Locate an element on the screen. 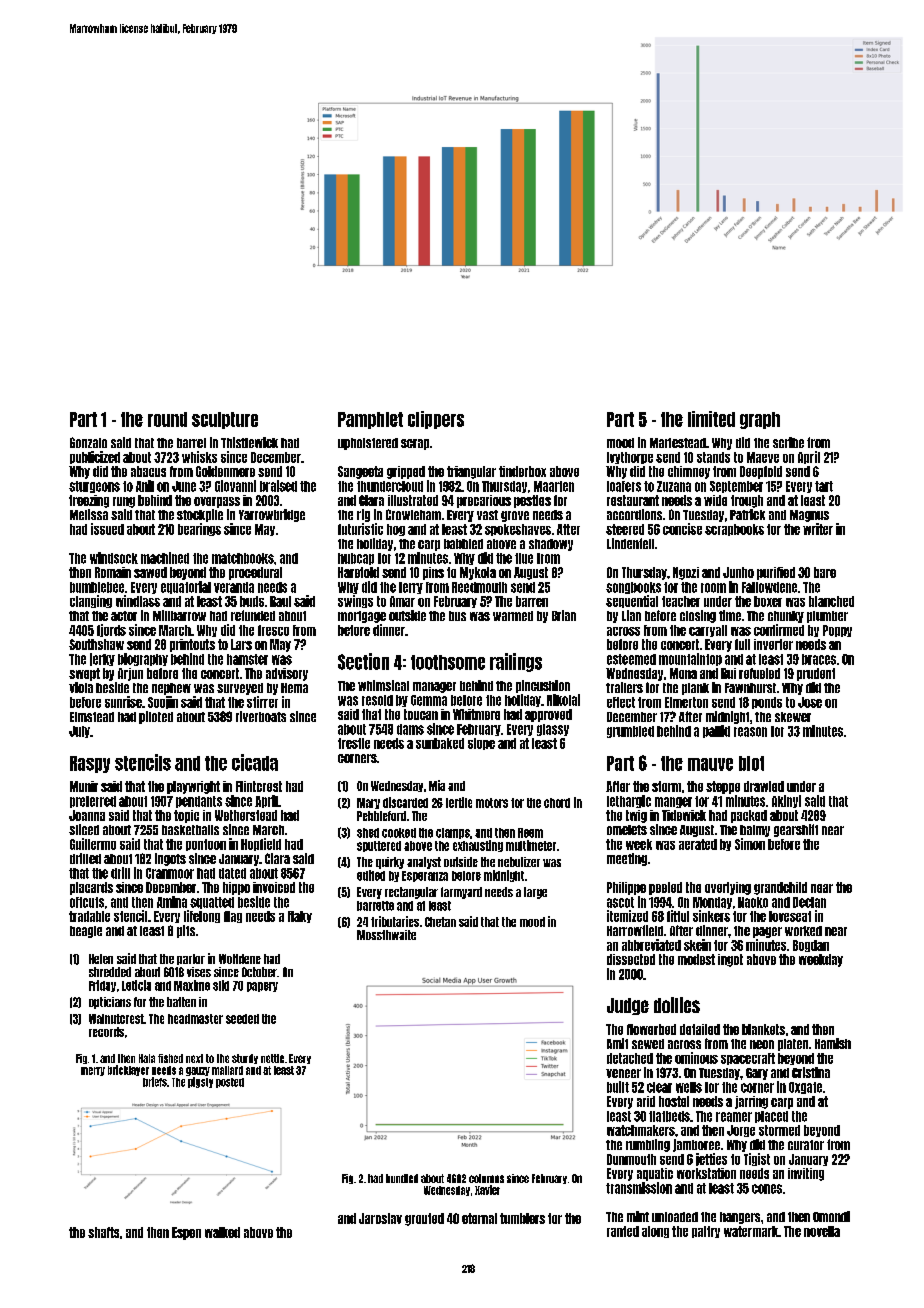 This screenshot has height=1308, width=924. Dunmouth is located at coordinates (631, 1159).
